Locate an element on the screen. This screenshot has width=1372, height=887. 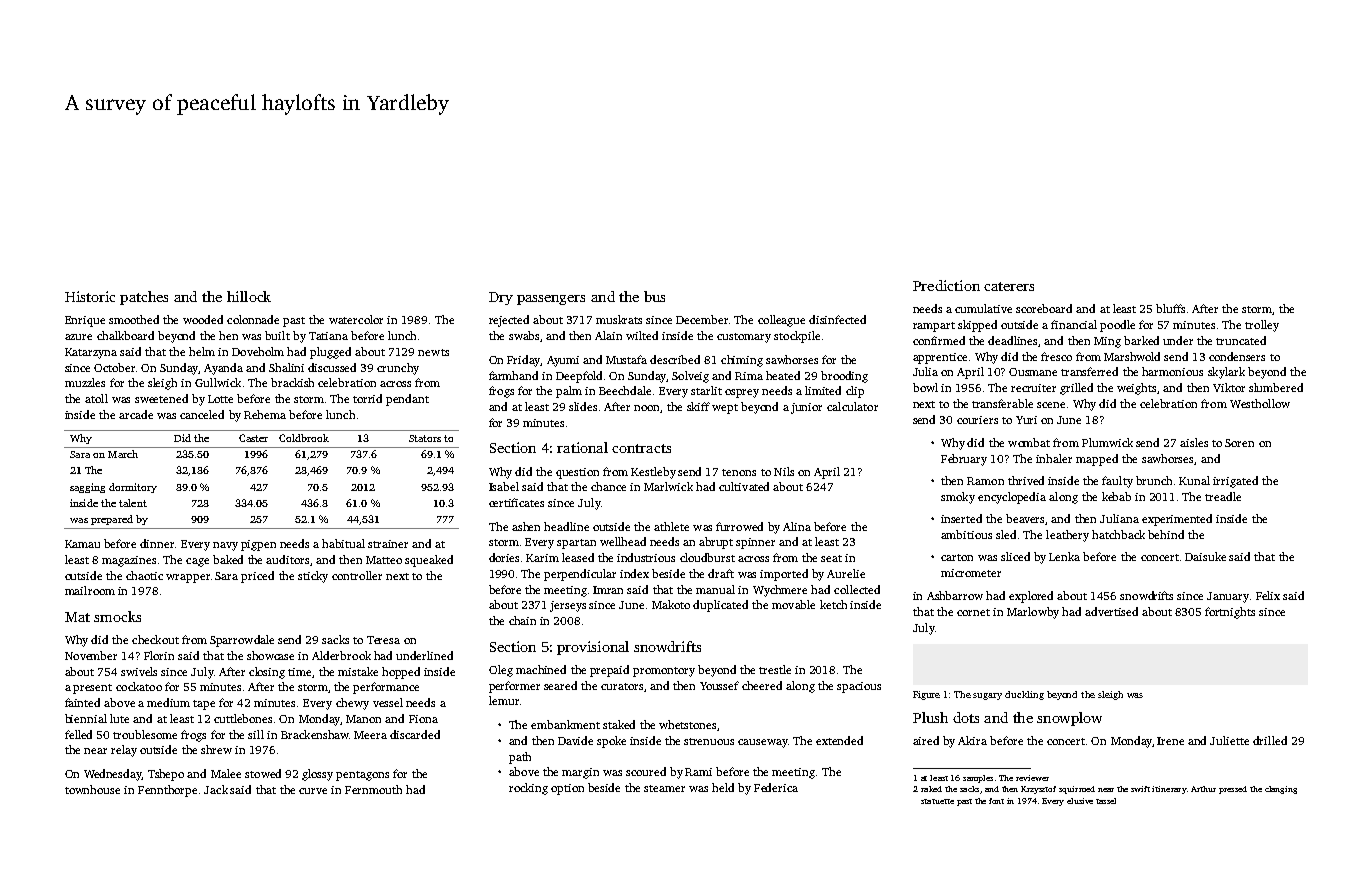
Sparrowdale is located at coordinates (242, 641).
